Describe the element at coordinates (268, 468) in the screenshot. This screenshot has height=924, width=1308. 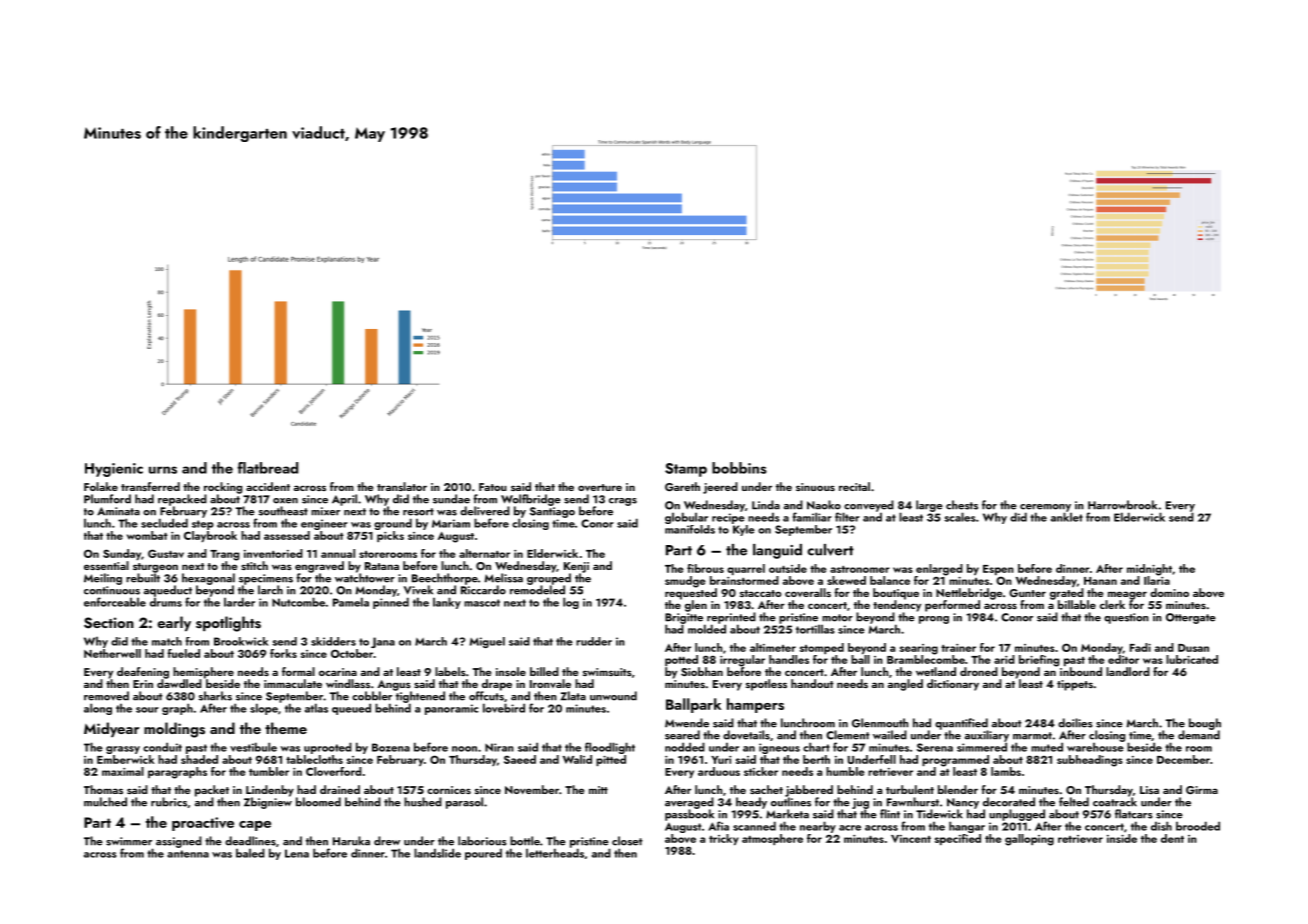
I see `flatbread` at that location.
